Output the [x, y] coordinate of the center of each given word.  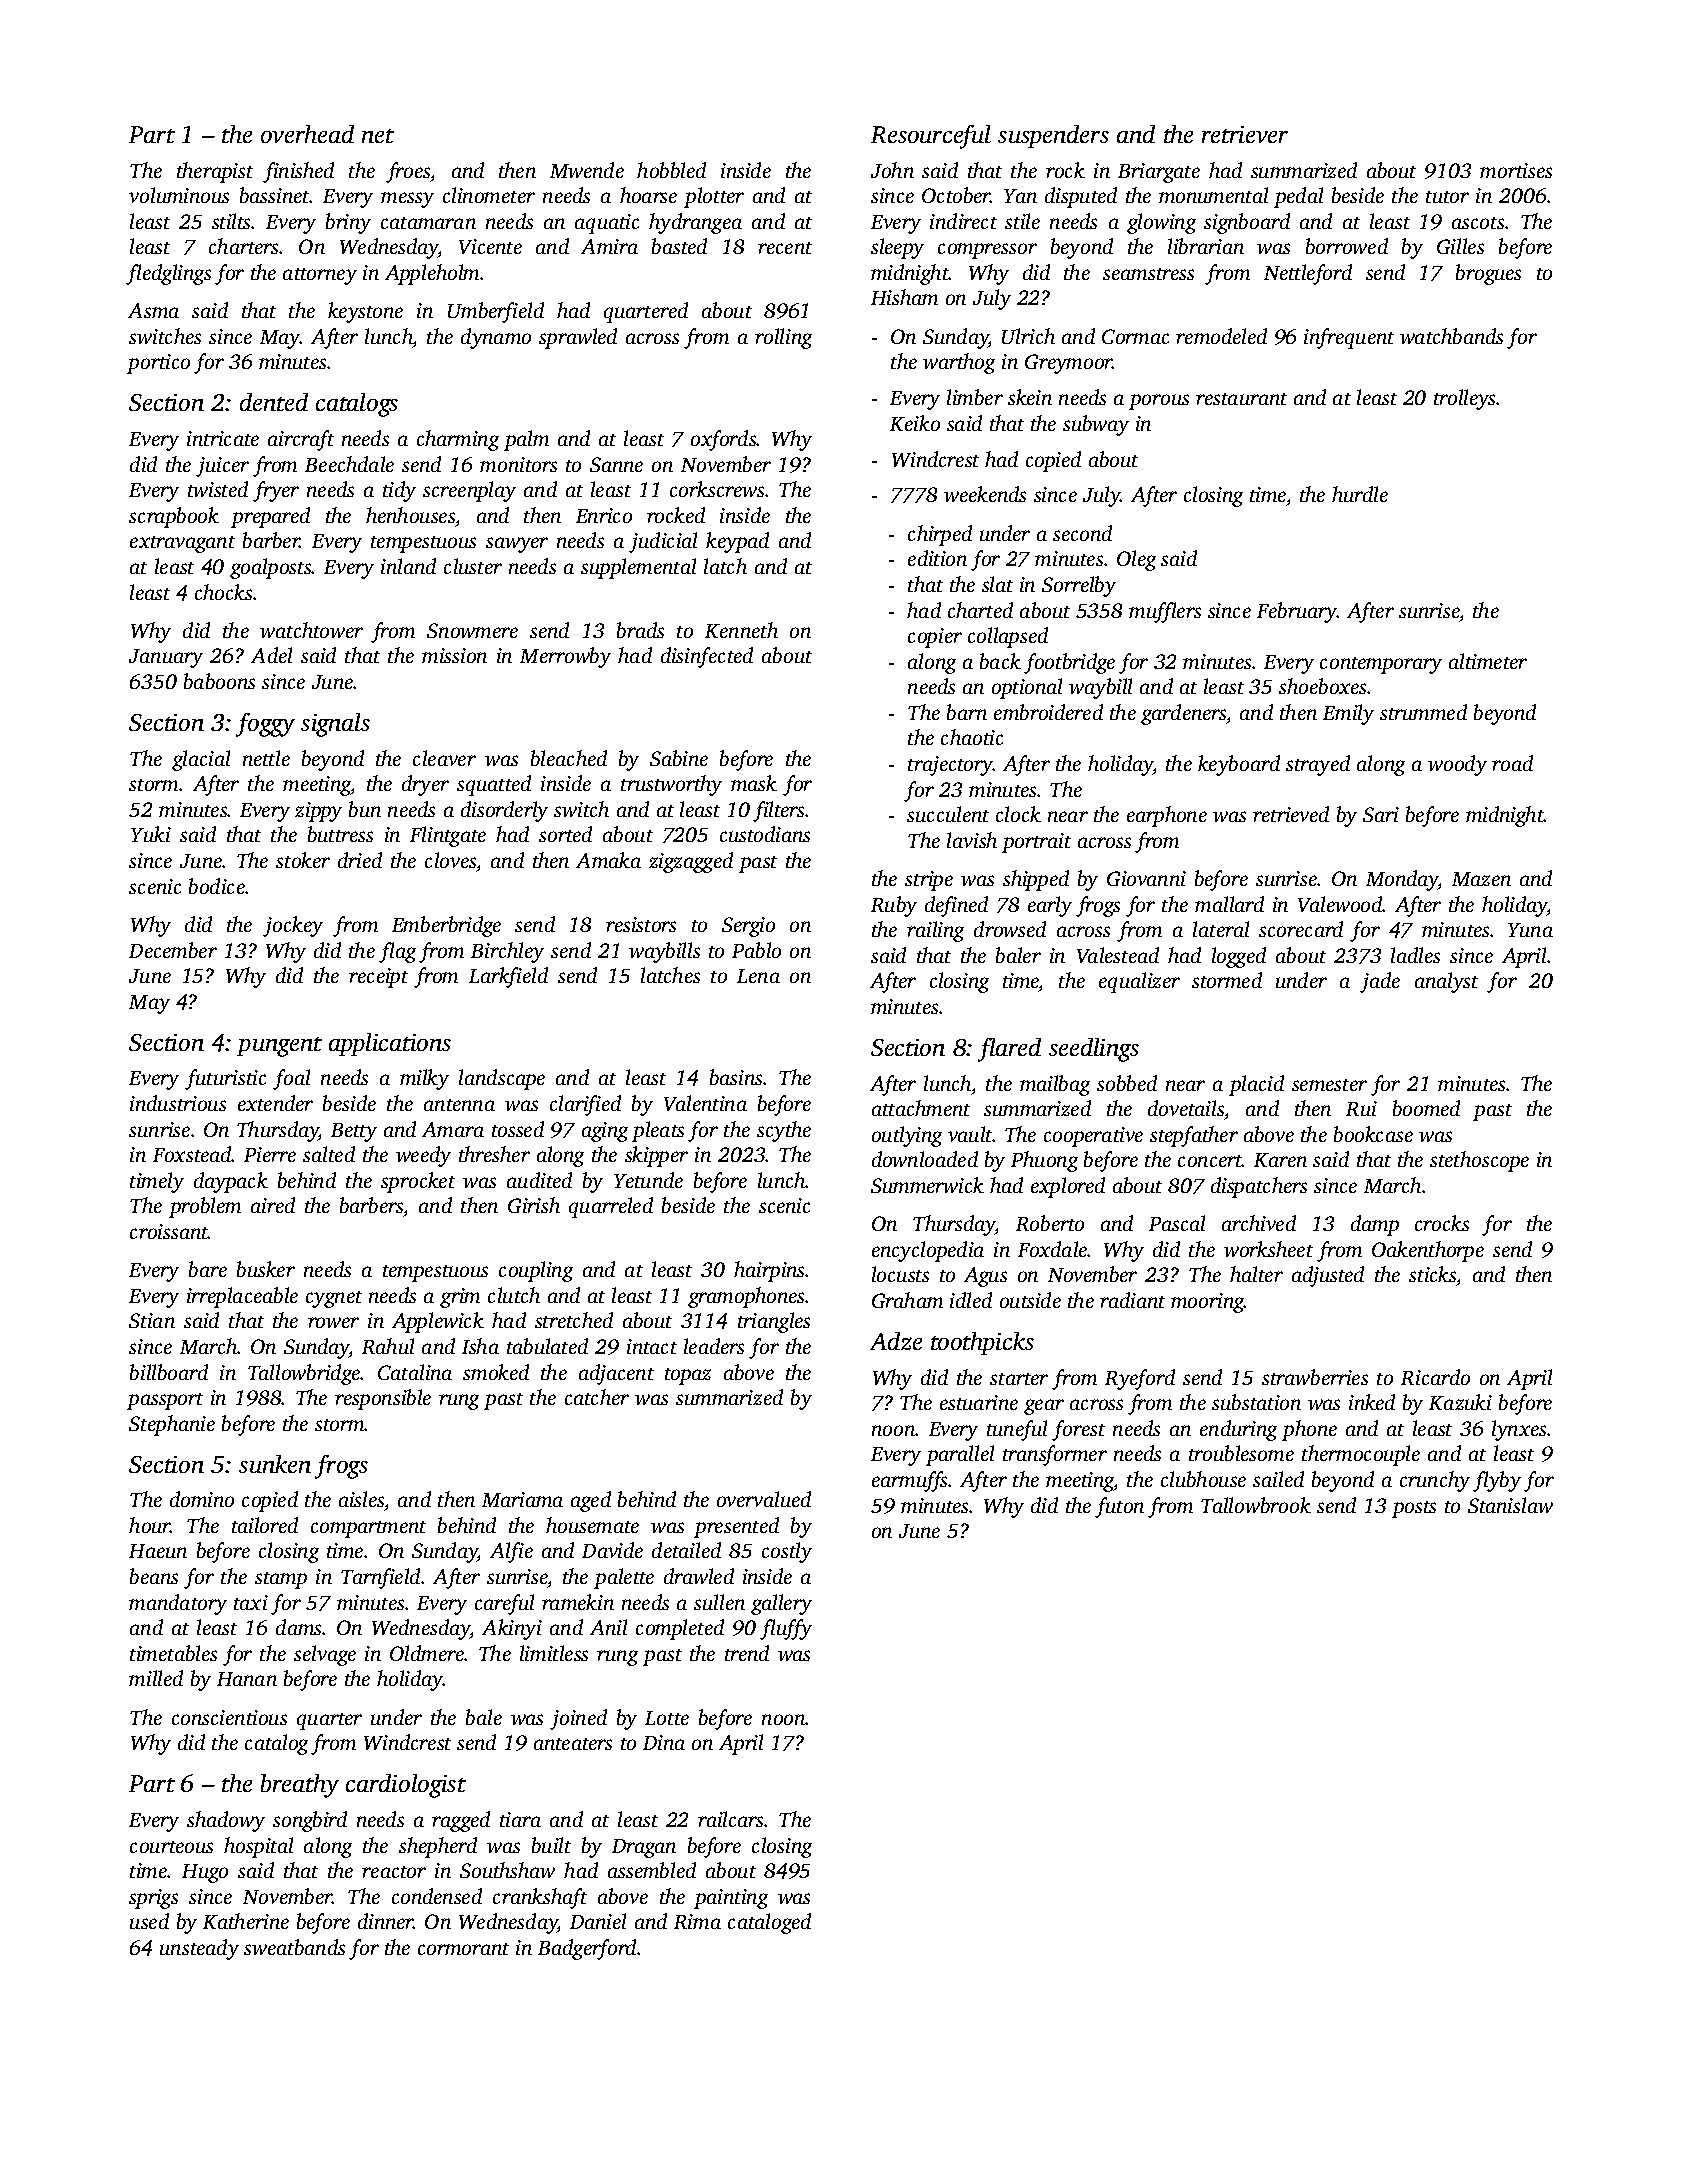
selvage [325, 1655]
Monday [1402, 880]
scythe [784, 1131]
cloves [450, 860]
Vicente [490, 246]
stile [1022, 221]
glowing [1161, 223]
